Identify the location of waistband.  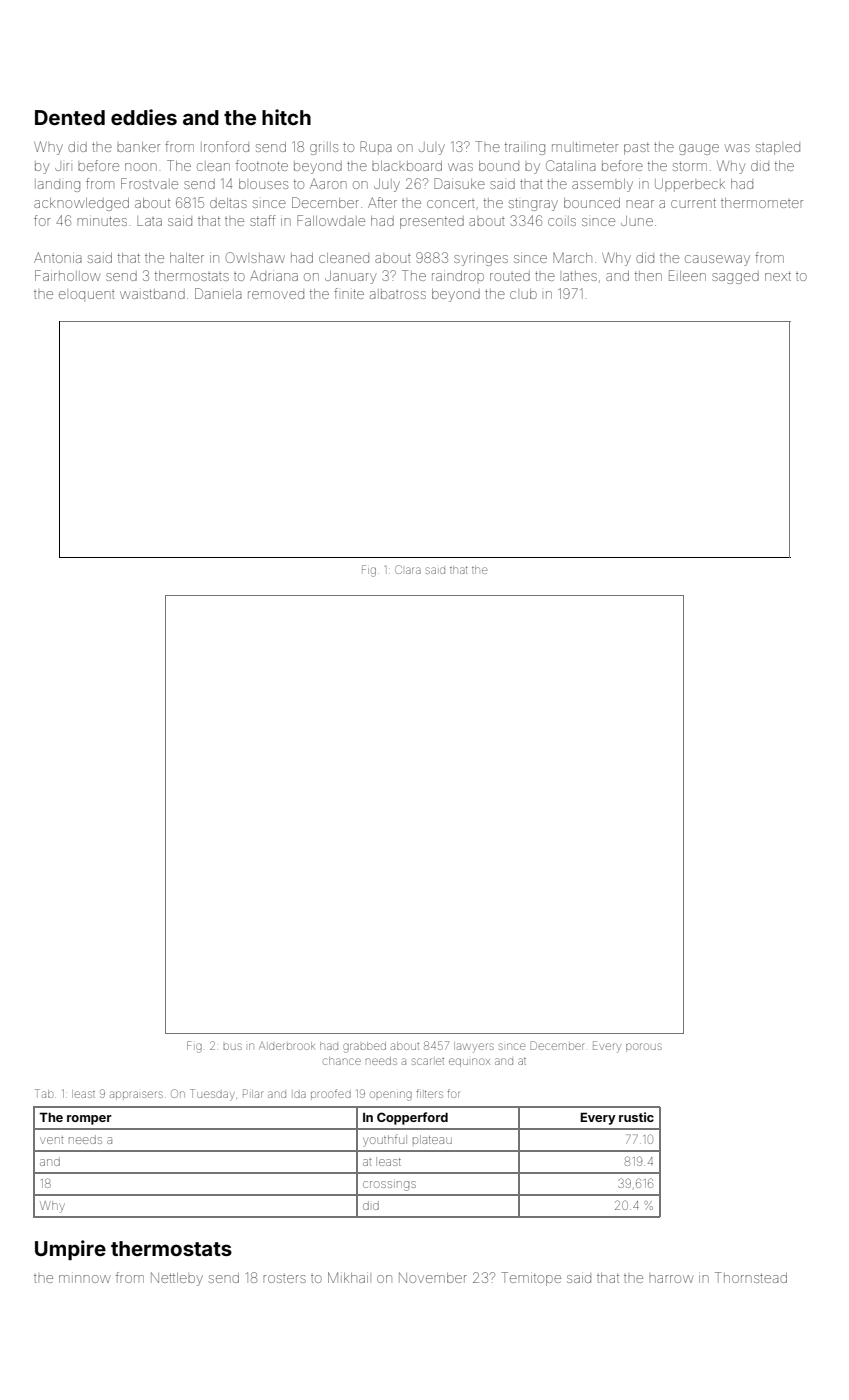
(152, 294).
